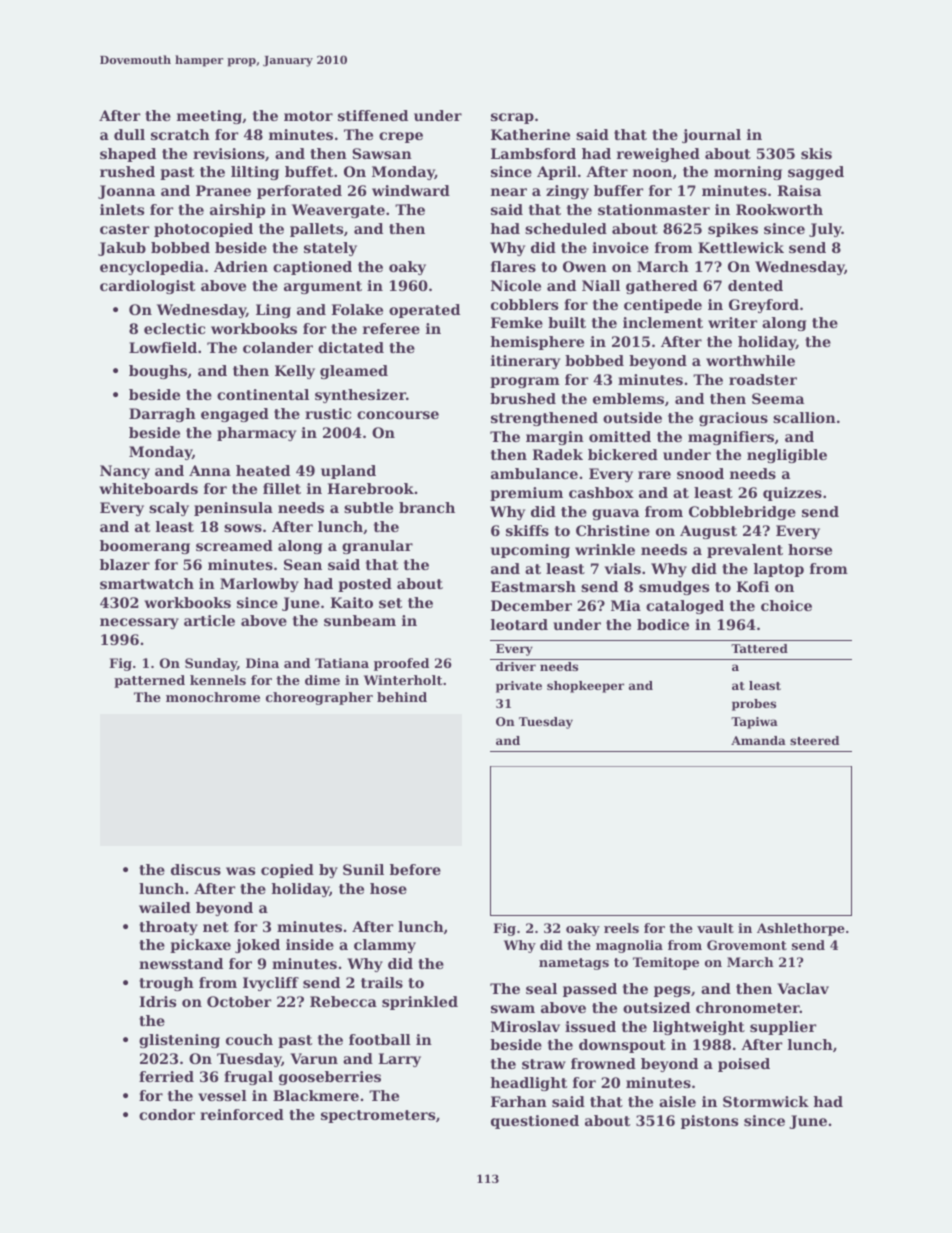 The width and height of the document is (952, 1233). What do you see at coordinates (378, 1116) in the document?
I see `spectrometers` at bounding box center [378, 1116].
